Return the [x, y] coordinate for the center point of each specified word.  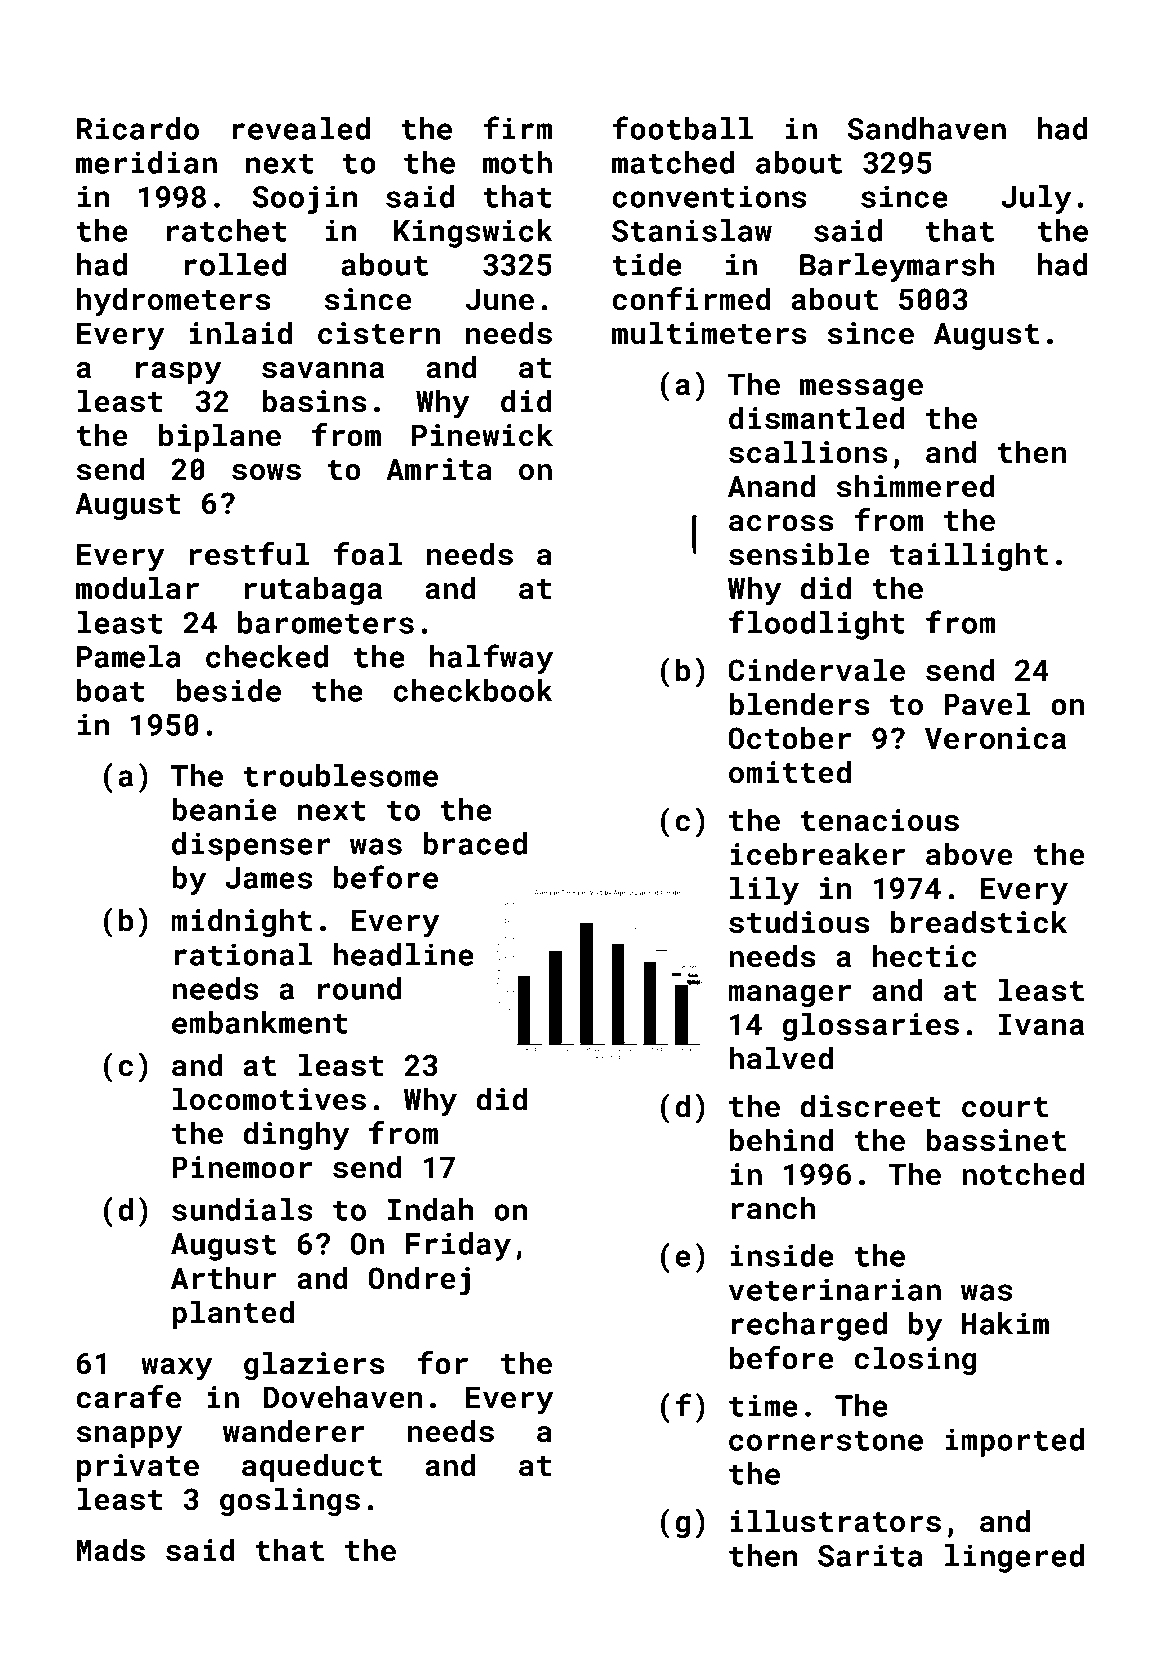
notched [1023, 1174]
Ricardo [138, 128]
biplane [220, 437]
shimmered [915, 486]
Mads [111, 1550]
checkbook [473, 690]
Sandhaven [927, 128]
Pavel [987, 704]
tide [647, 264]
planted [233, 1314]
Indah [430, 1209]
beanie [224, 809]
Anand [771, 486]
